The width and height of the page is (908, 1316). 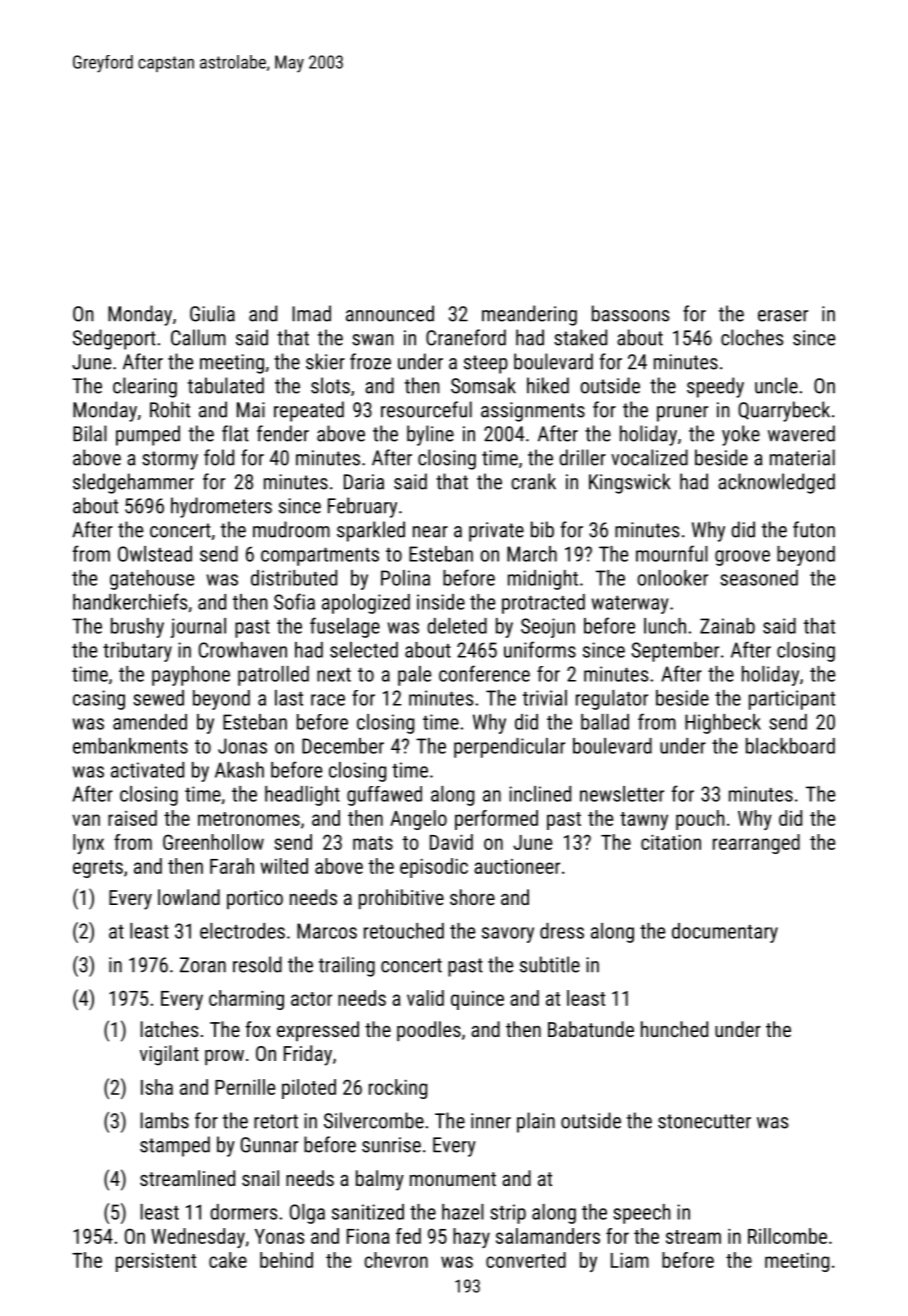 I want to click on persistent, so click(x=156, y=1262).
